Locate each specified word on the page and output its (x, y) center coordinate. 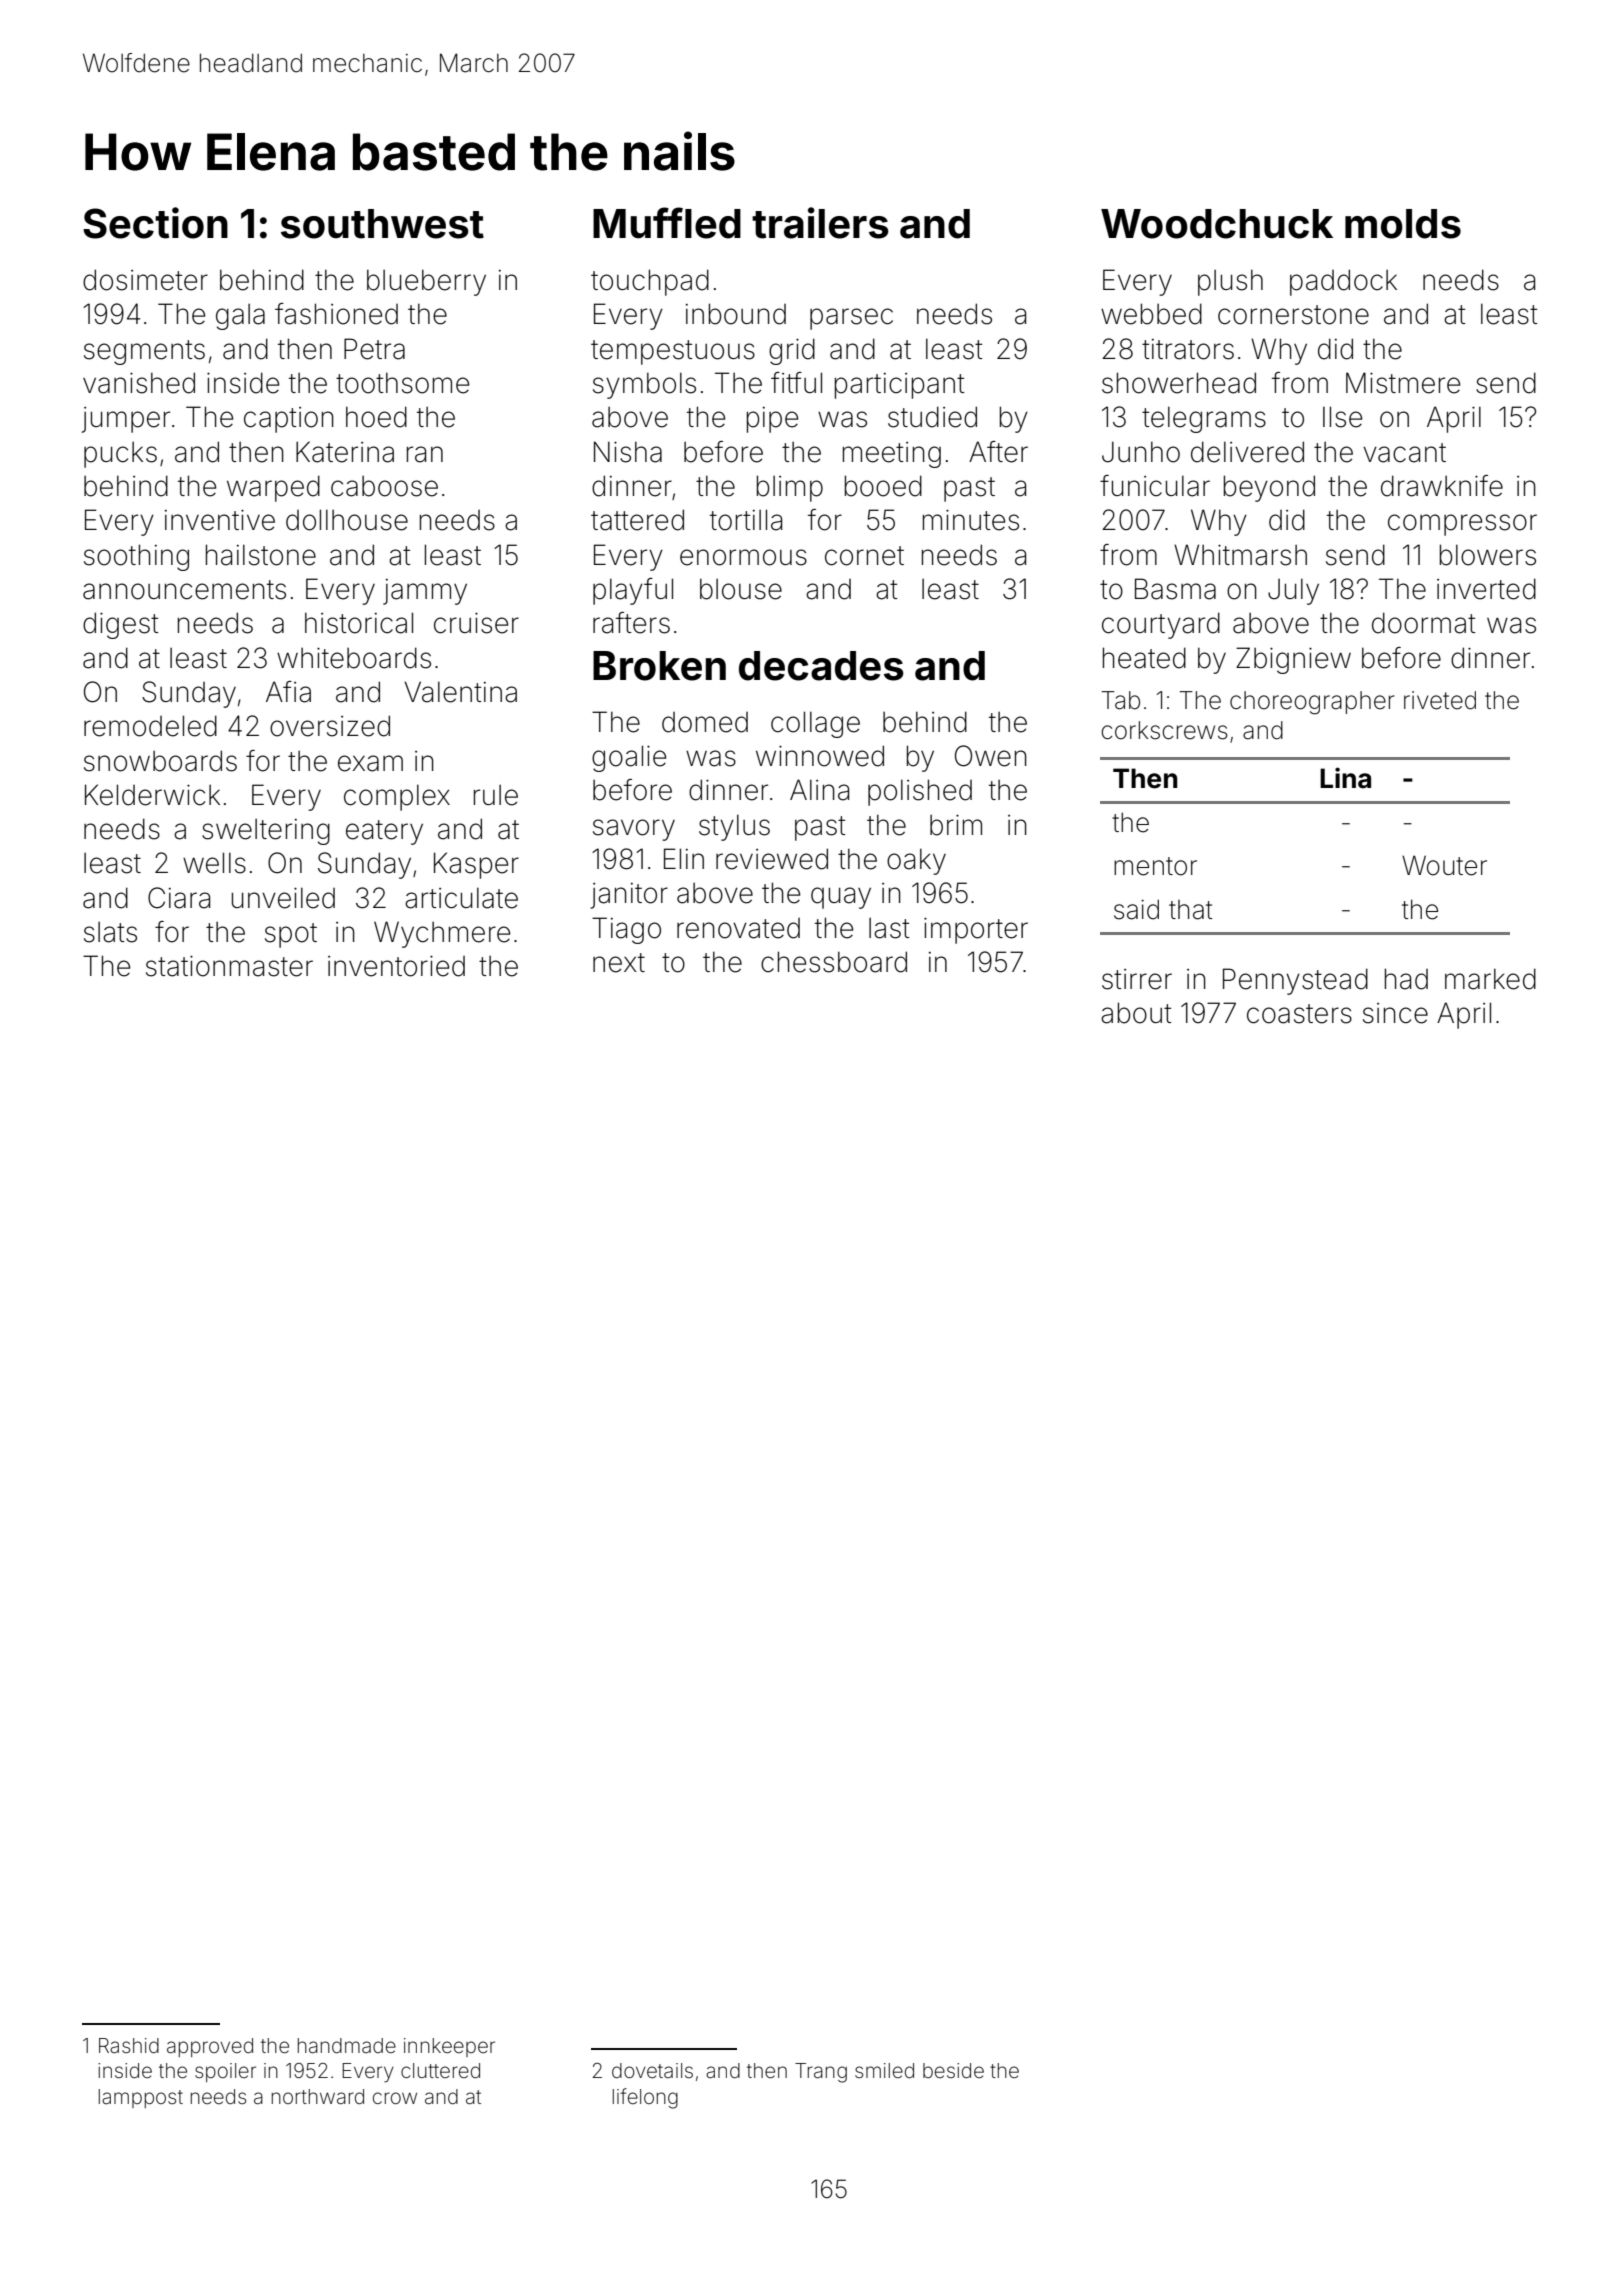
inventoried (396, 966)
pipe (772, 420)
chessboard (834, 962)
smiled (884, 2070)
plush (1230, 282)
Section (155, 223)
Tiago (626, 930)
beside (953, 2070)
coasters (1299, 1014)
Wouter (1444, 865)
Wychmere (442, 934)
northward (318, 2096)
